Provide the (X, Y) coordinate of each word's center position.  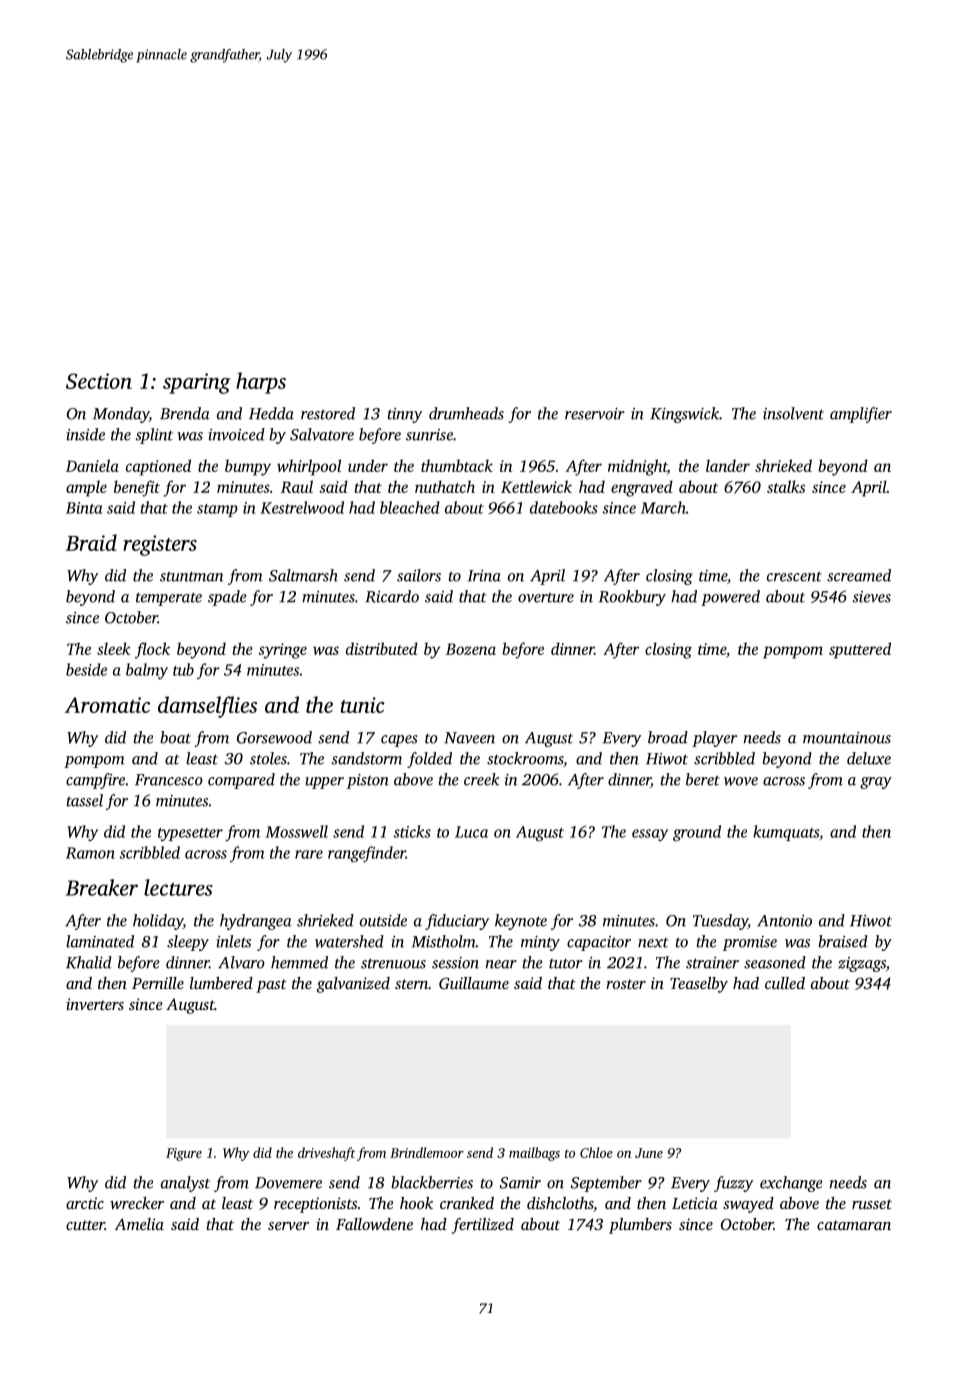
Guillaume (474, 983)
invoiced (236, 434)
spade (227, 598)
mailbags (534, 1154)
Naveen (469, 738)
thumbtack (457, 465)
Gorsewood (274, 737)
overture (546, 598)
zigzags (862, 964)
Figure (184, 1154)
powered (730, 598)
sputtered (860, 650)
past (271, 986)
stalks (786, 486)
